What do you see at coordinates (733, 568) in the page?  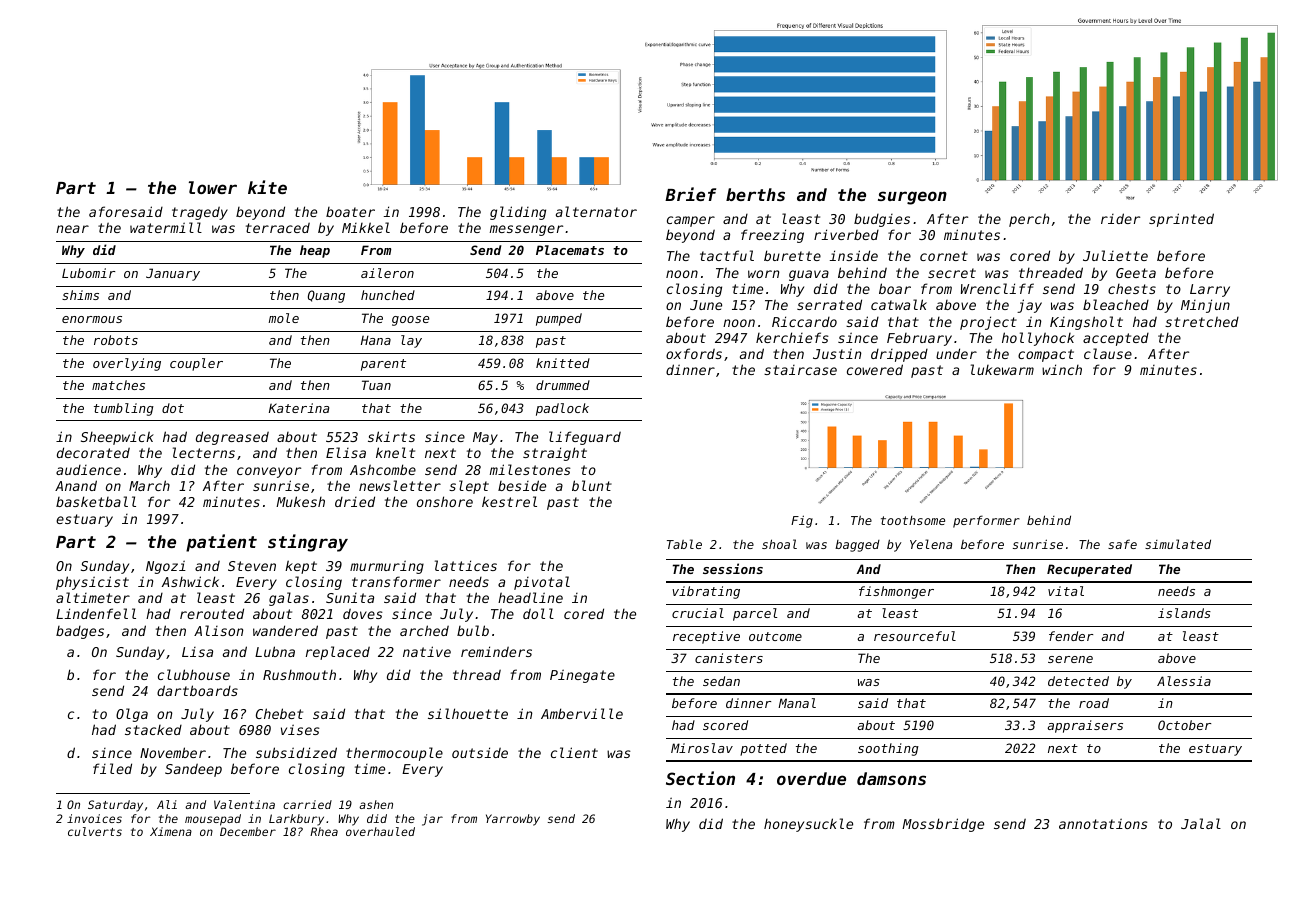 I see `sessions` at bounding box center [733, 568].
